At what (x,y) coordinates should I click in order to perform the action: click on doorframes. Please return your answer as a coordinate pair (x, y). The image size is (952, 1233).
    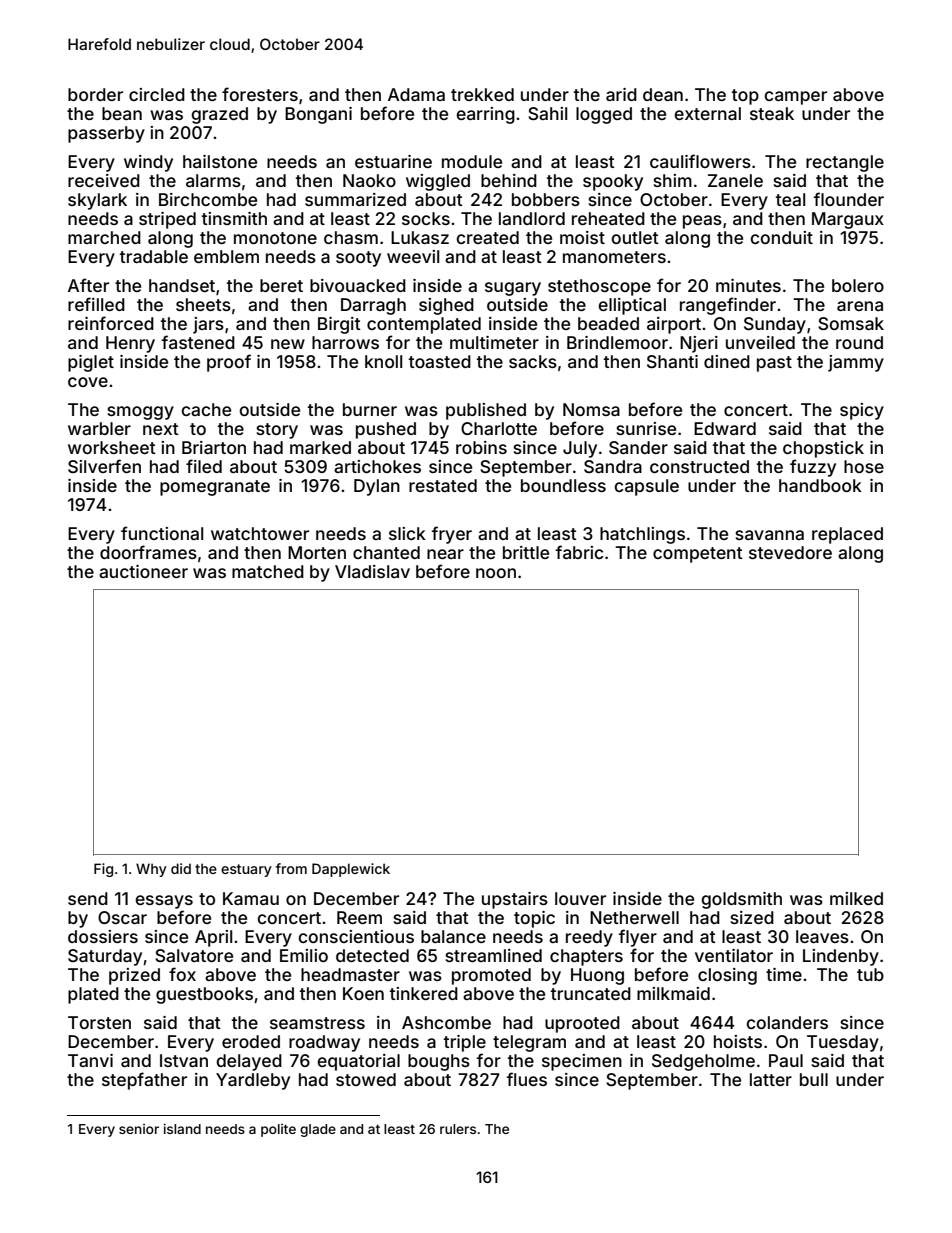
    Looking at the image, I should click on (148, 552).
